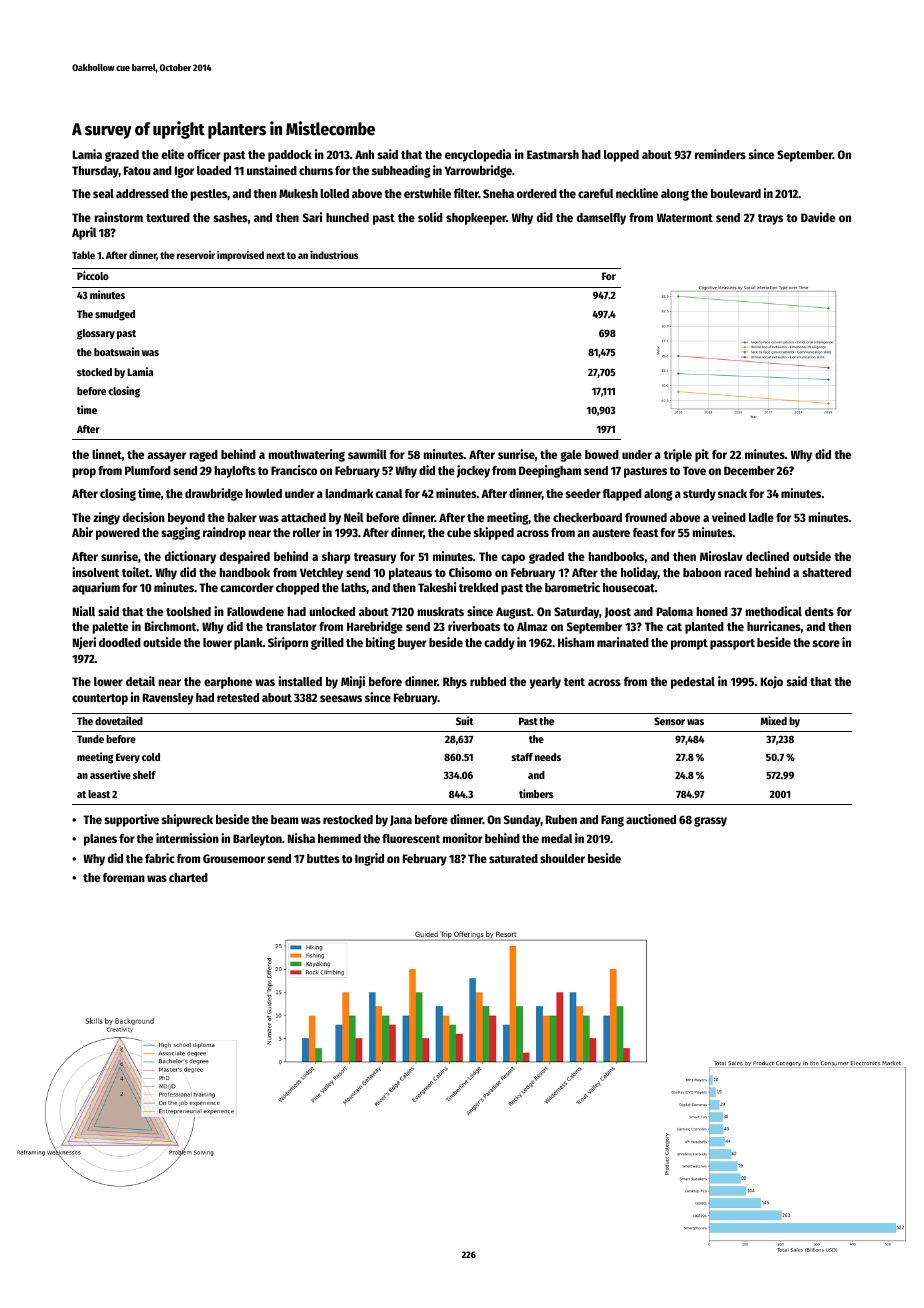  Describe the element at coordinates (119, 217) in the screenshot. I see `rainstorm` at that location.
